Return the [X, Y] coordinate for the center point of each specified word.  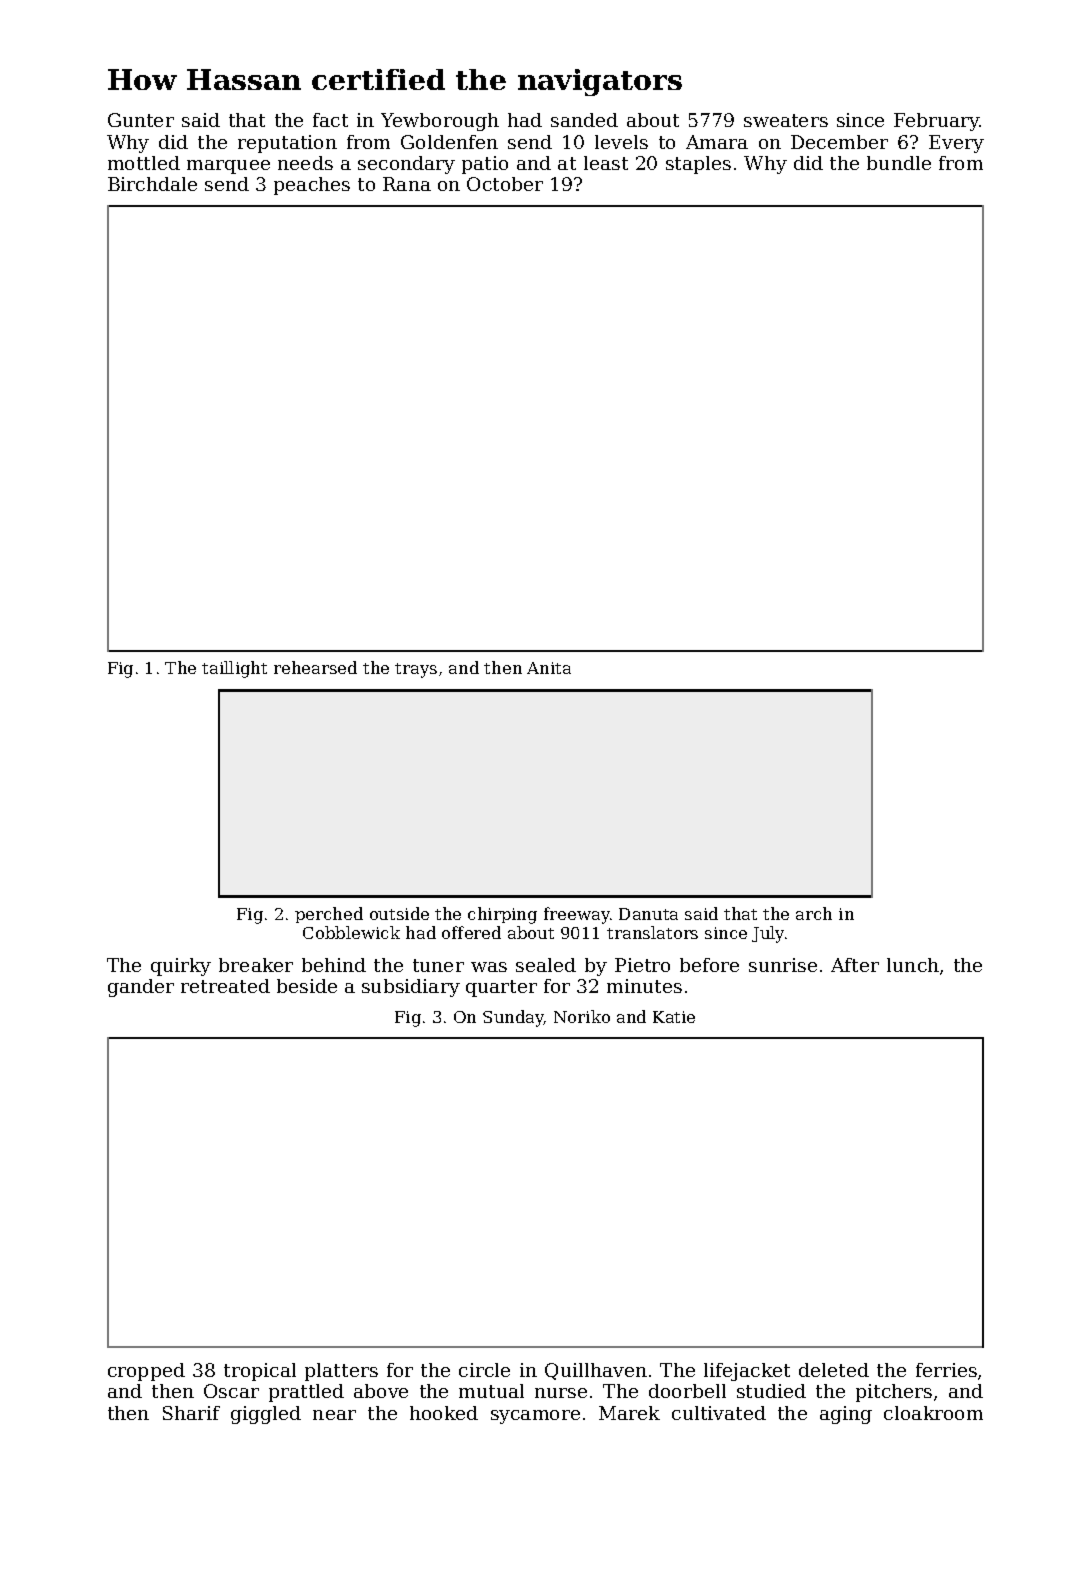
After [855, 965]
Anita [549, 668]
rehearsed [315, 667]
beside [307, 986]
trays [416, 670]
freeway [577, 915]
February [937, 122]
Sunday [513, 1018]
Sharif [191, 1413]
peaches [312, 186]
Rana [407, 184]
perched [329, 915]
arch [814, 913]
